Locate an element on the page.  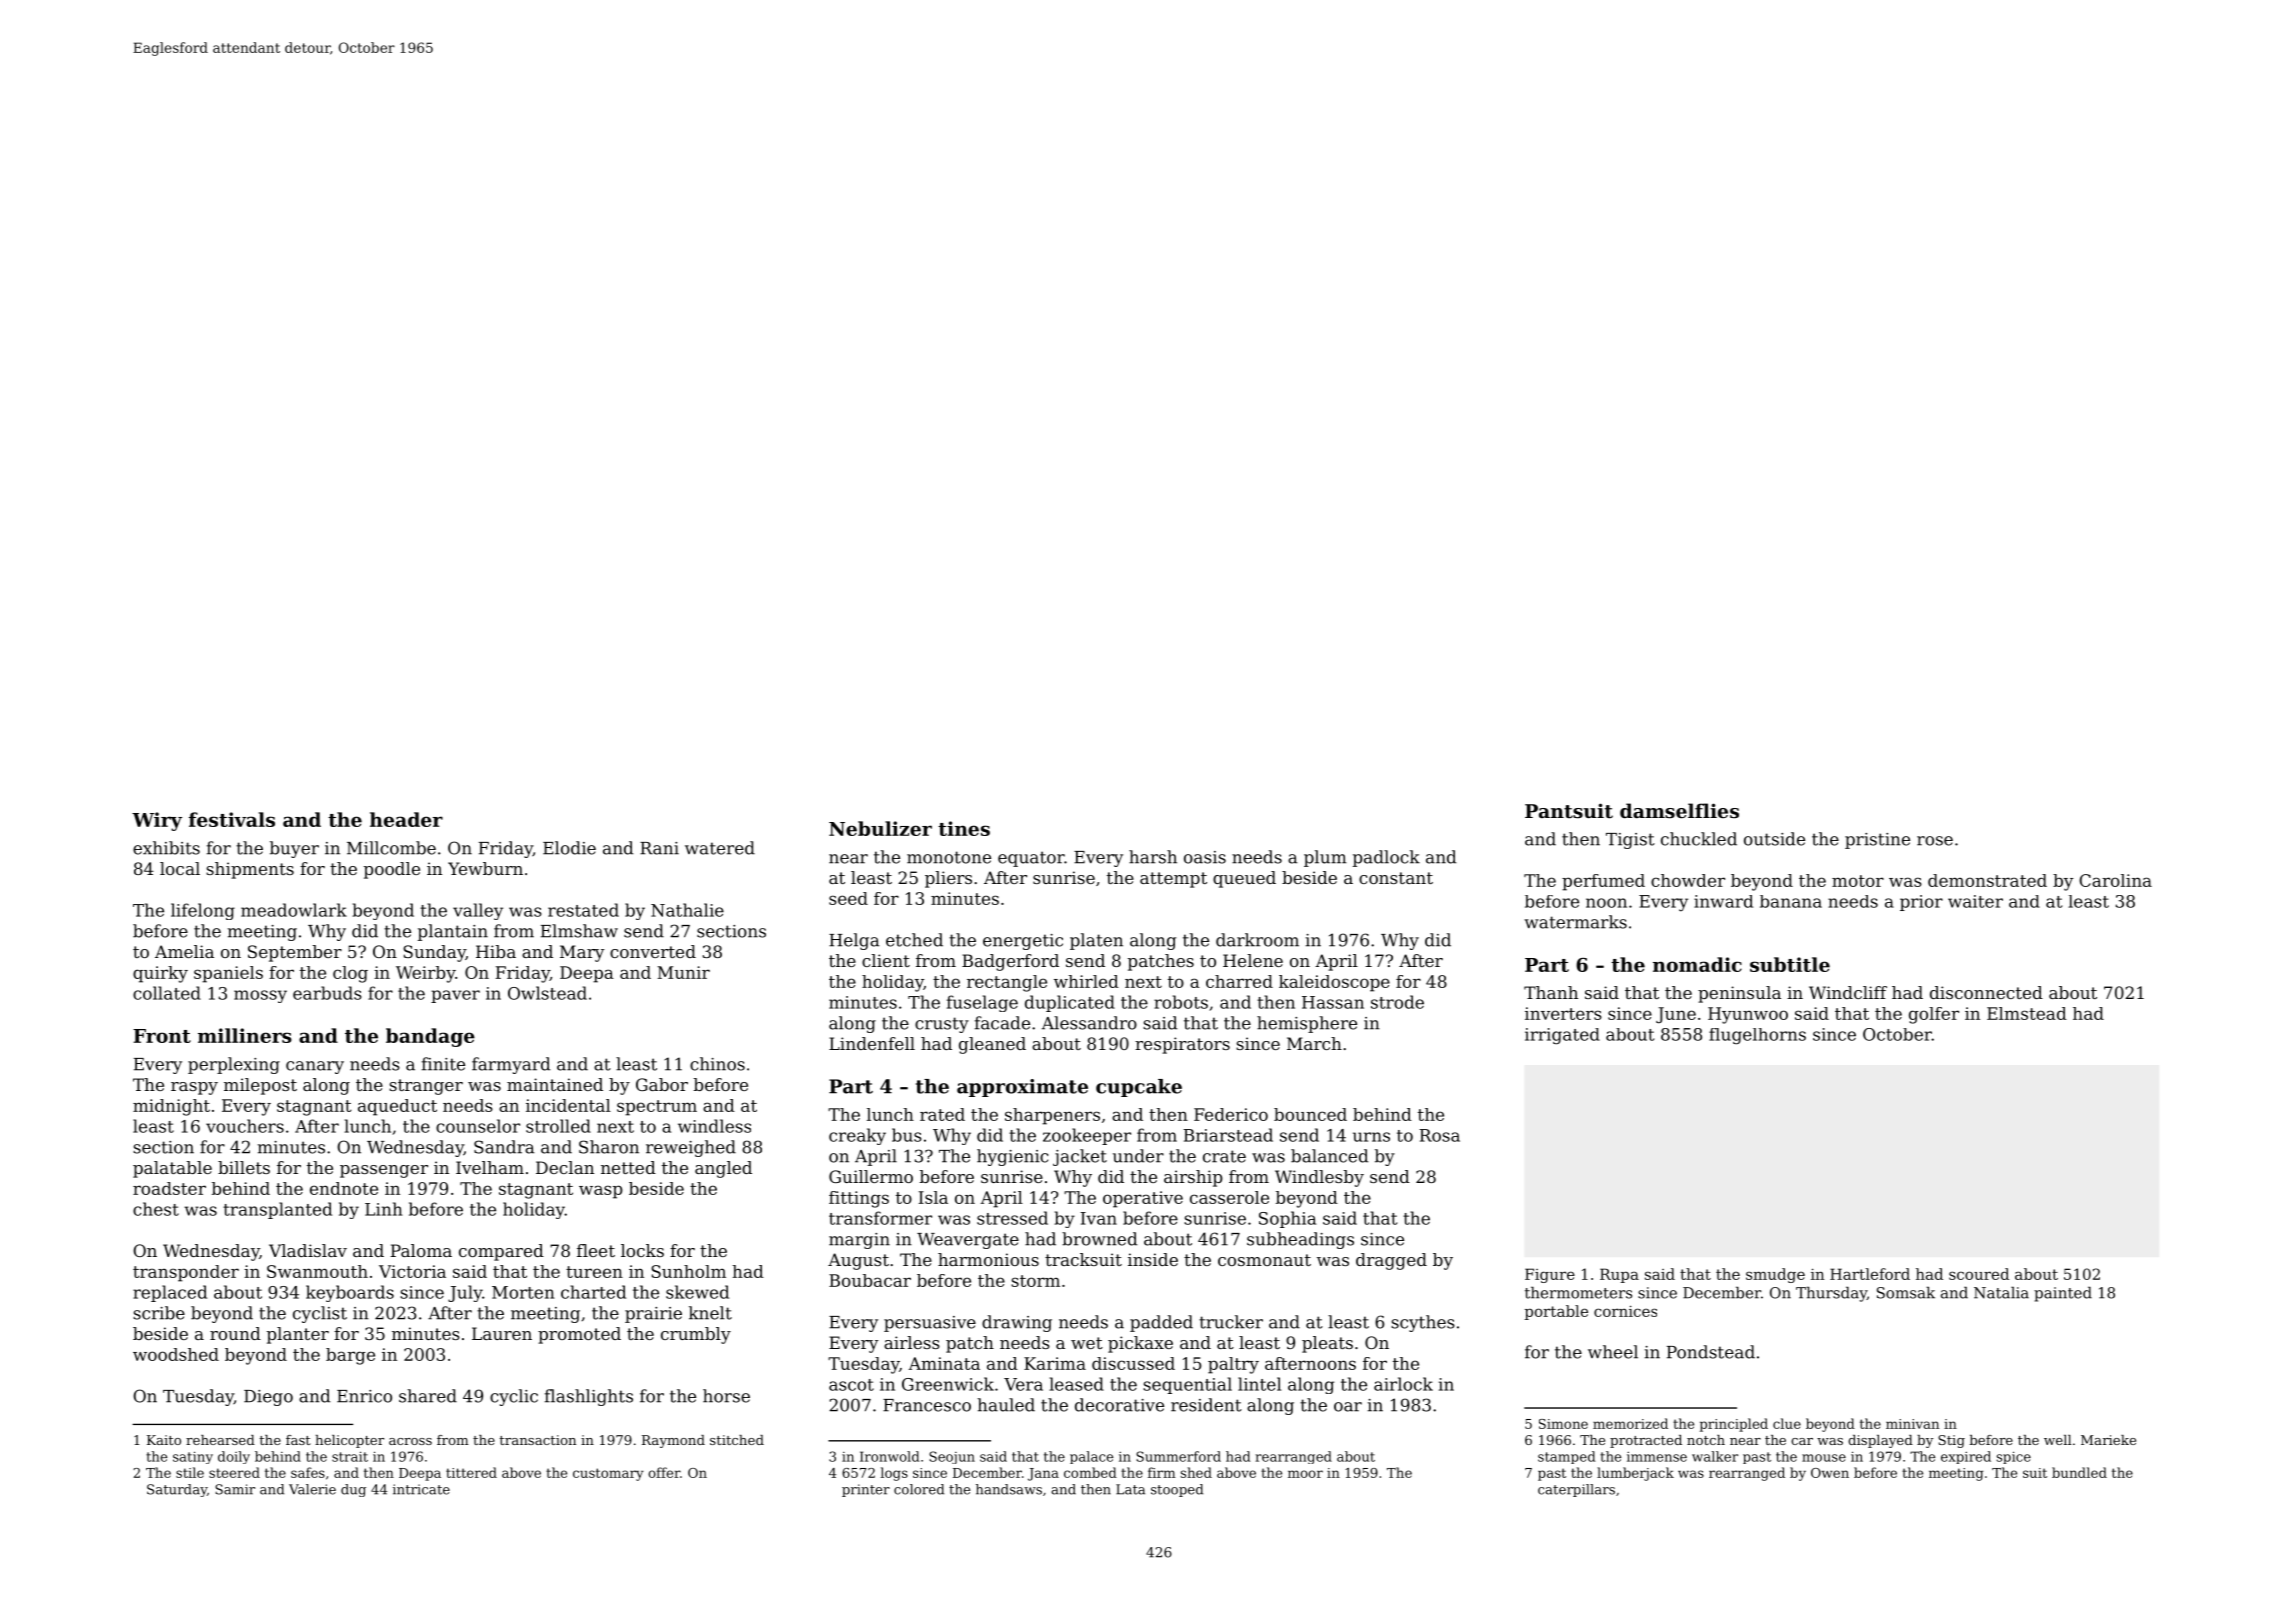
Saturday is located at coordinates (177, 1490).
